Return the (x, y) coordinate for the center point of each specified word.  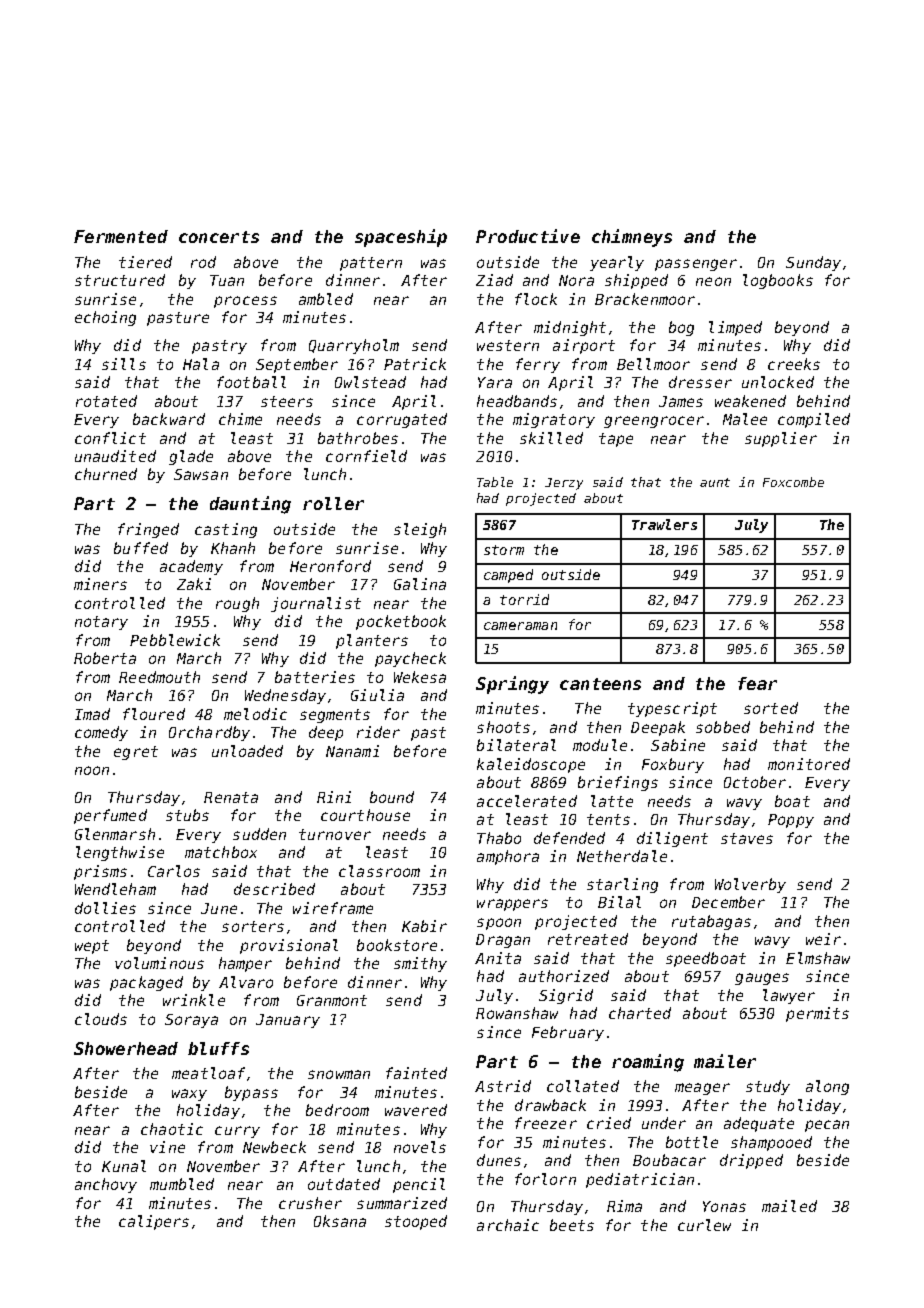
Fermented (121, 236)
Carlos (174, 871)
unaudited (115, 456)
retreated (588, 939)
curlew (704, 1225)
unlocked (778, 382)
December (728, 902)
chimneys (632, 238)
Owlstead (370, 382)
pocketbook (401, 622)
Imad (92, 714)
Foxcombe (793, 482)
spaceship (401, 238)
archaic (508, 1225)
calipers (154, 1222)
